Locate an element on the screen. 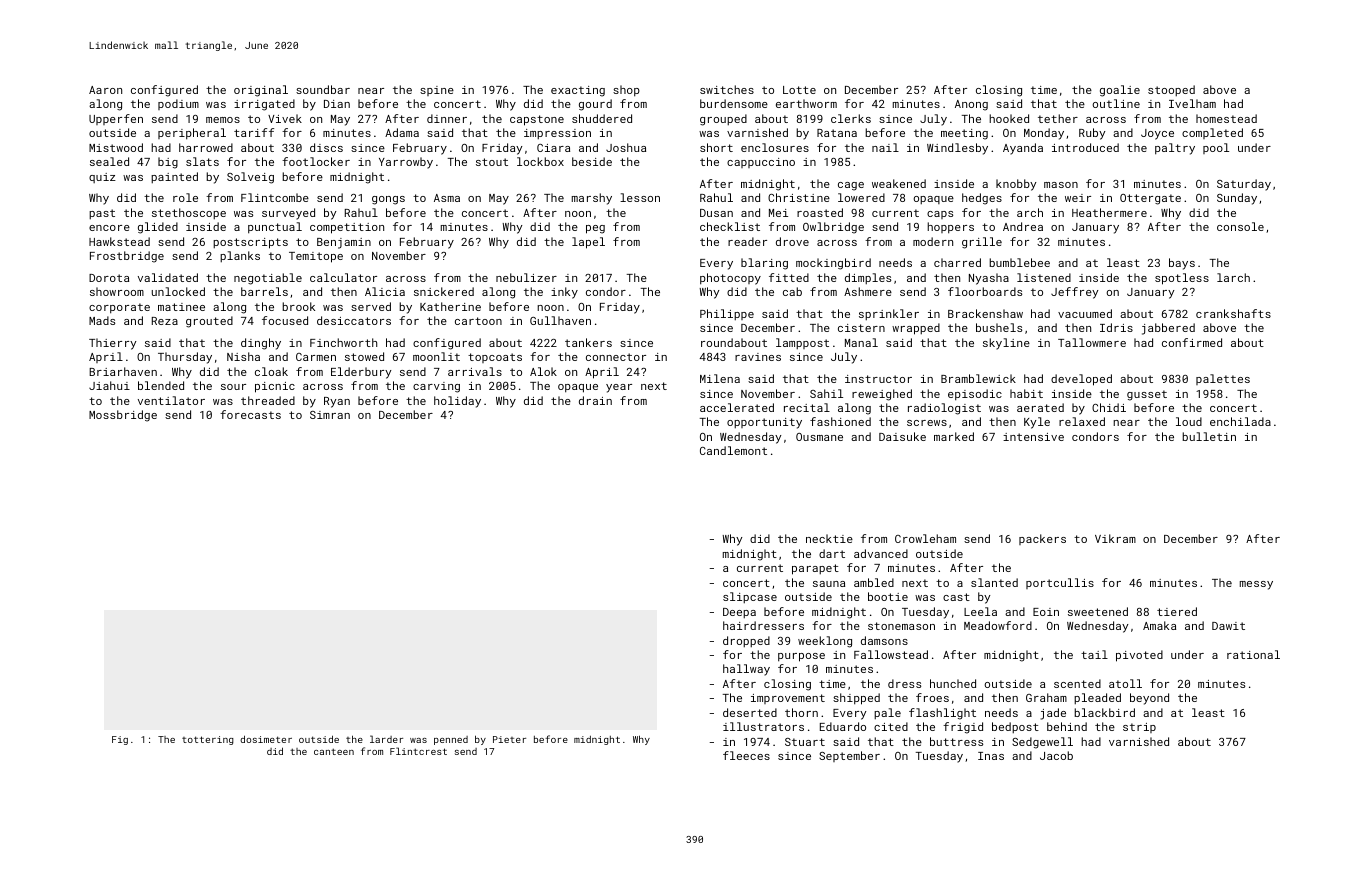  console is located at coordinates (1240, 226).
